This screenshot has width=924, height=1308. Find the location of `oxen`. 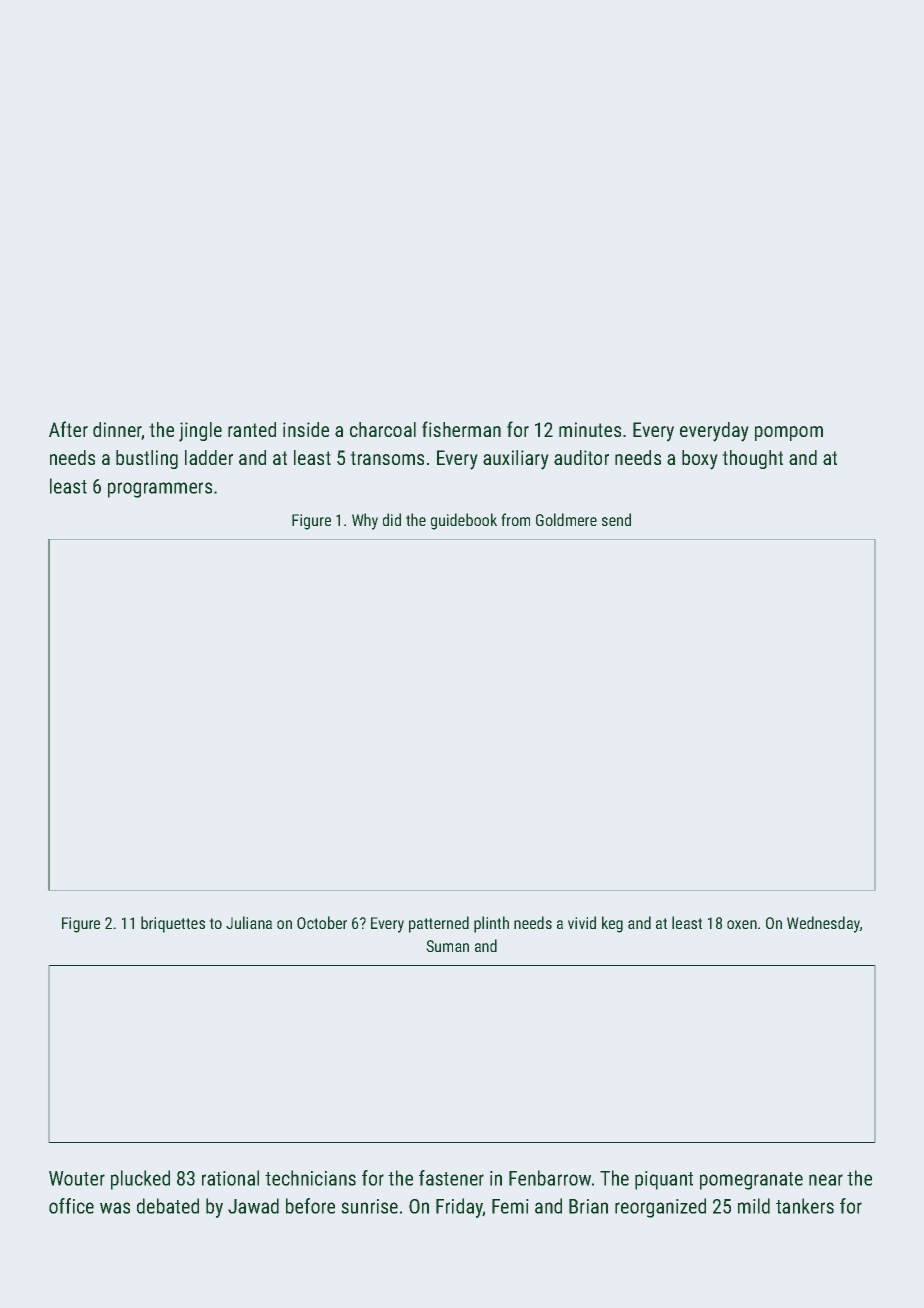

oxen is located at coordinates (742, 924).
